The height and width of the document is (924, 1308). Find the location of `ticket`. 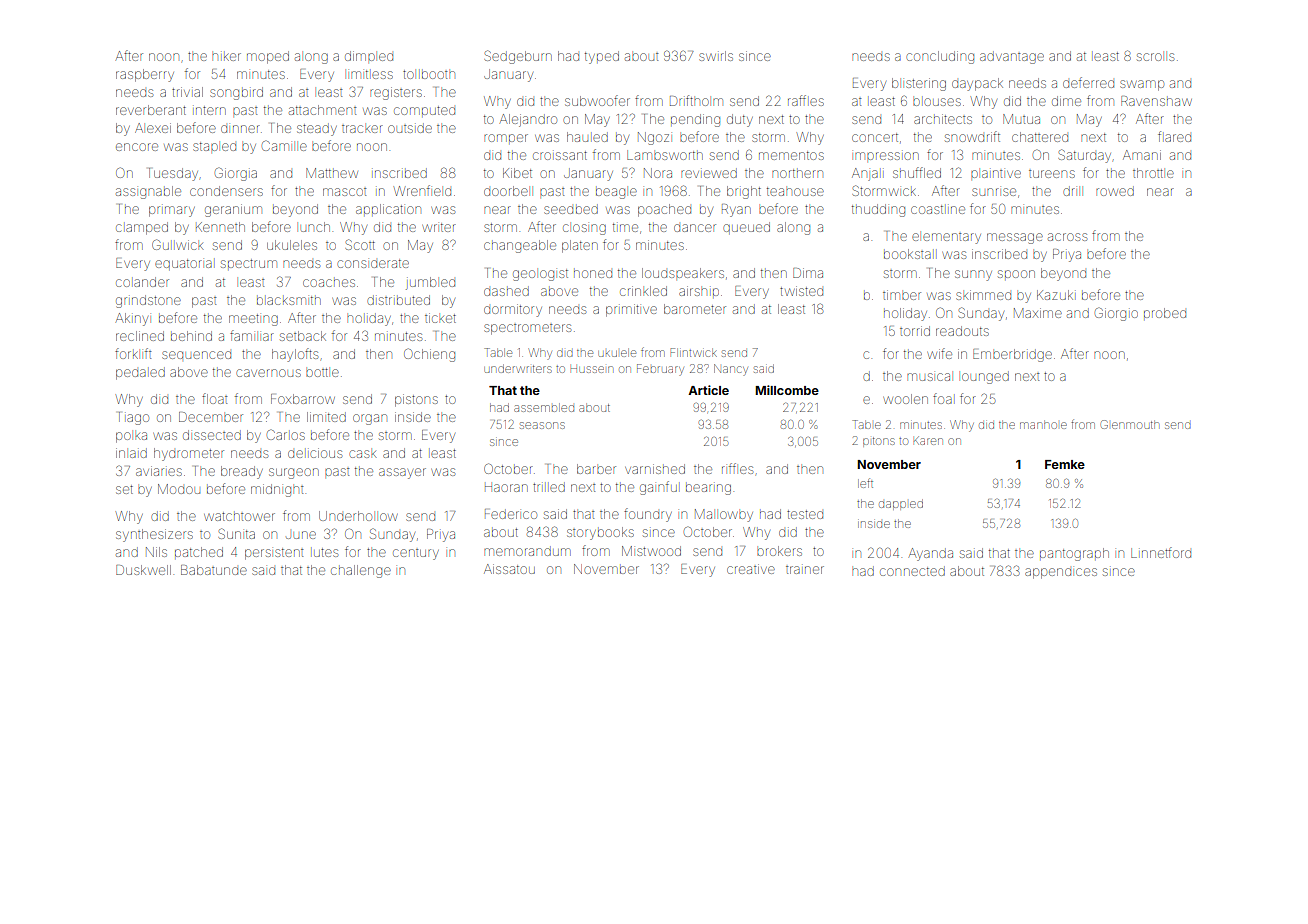

ticket is located at coordinates (440, 318).
